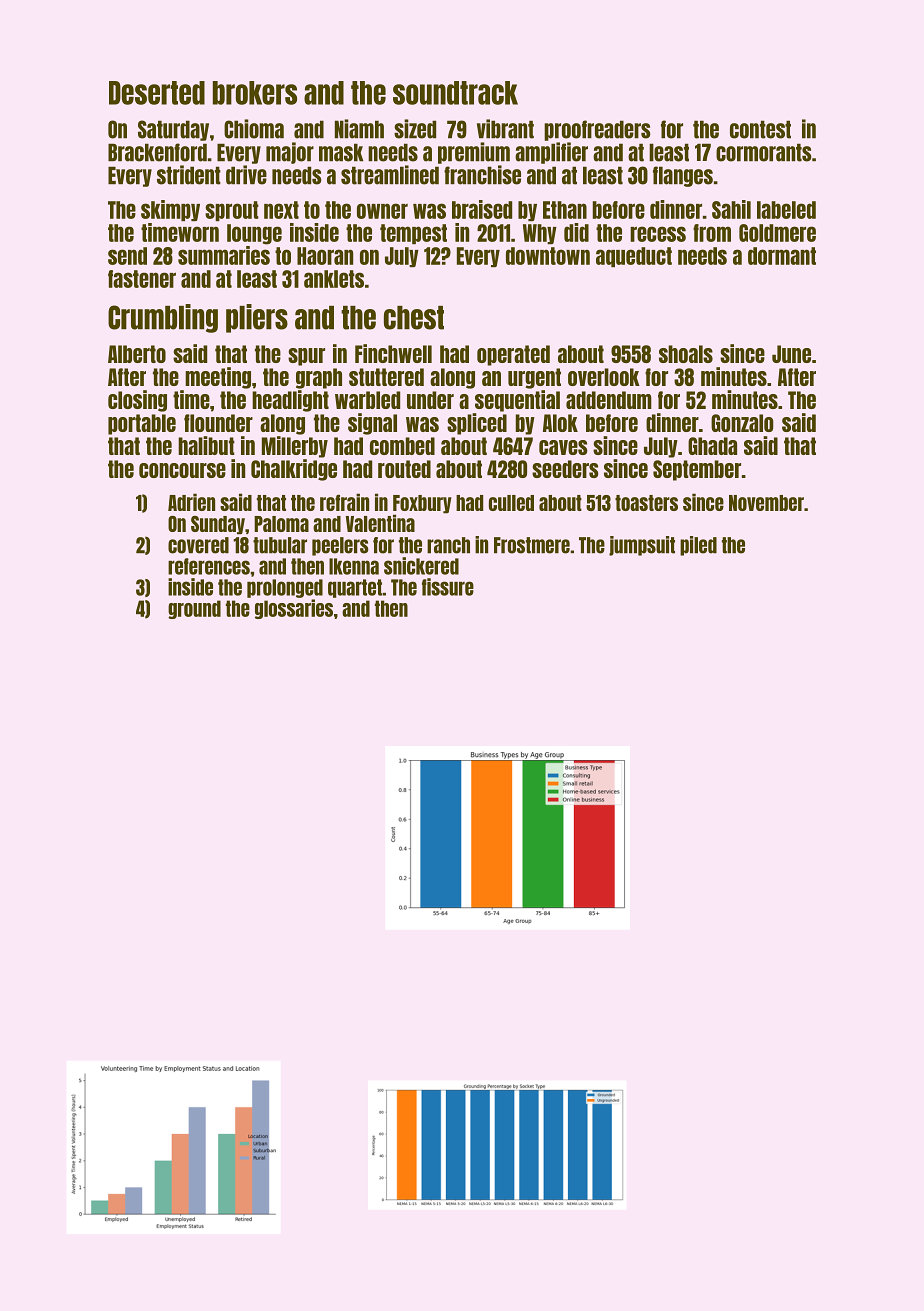 This screenshot has height=1311, width=924. What do you see at coordinates (170, 210) in the screenshot?
I see `skimpy` at bounding box center [170, 210].
